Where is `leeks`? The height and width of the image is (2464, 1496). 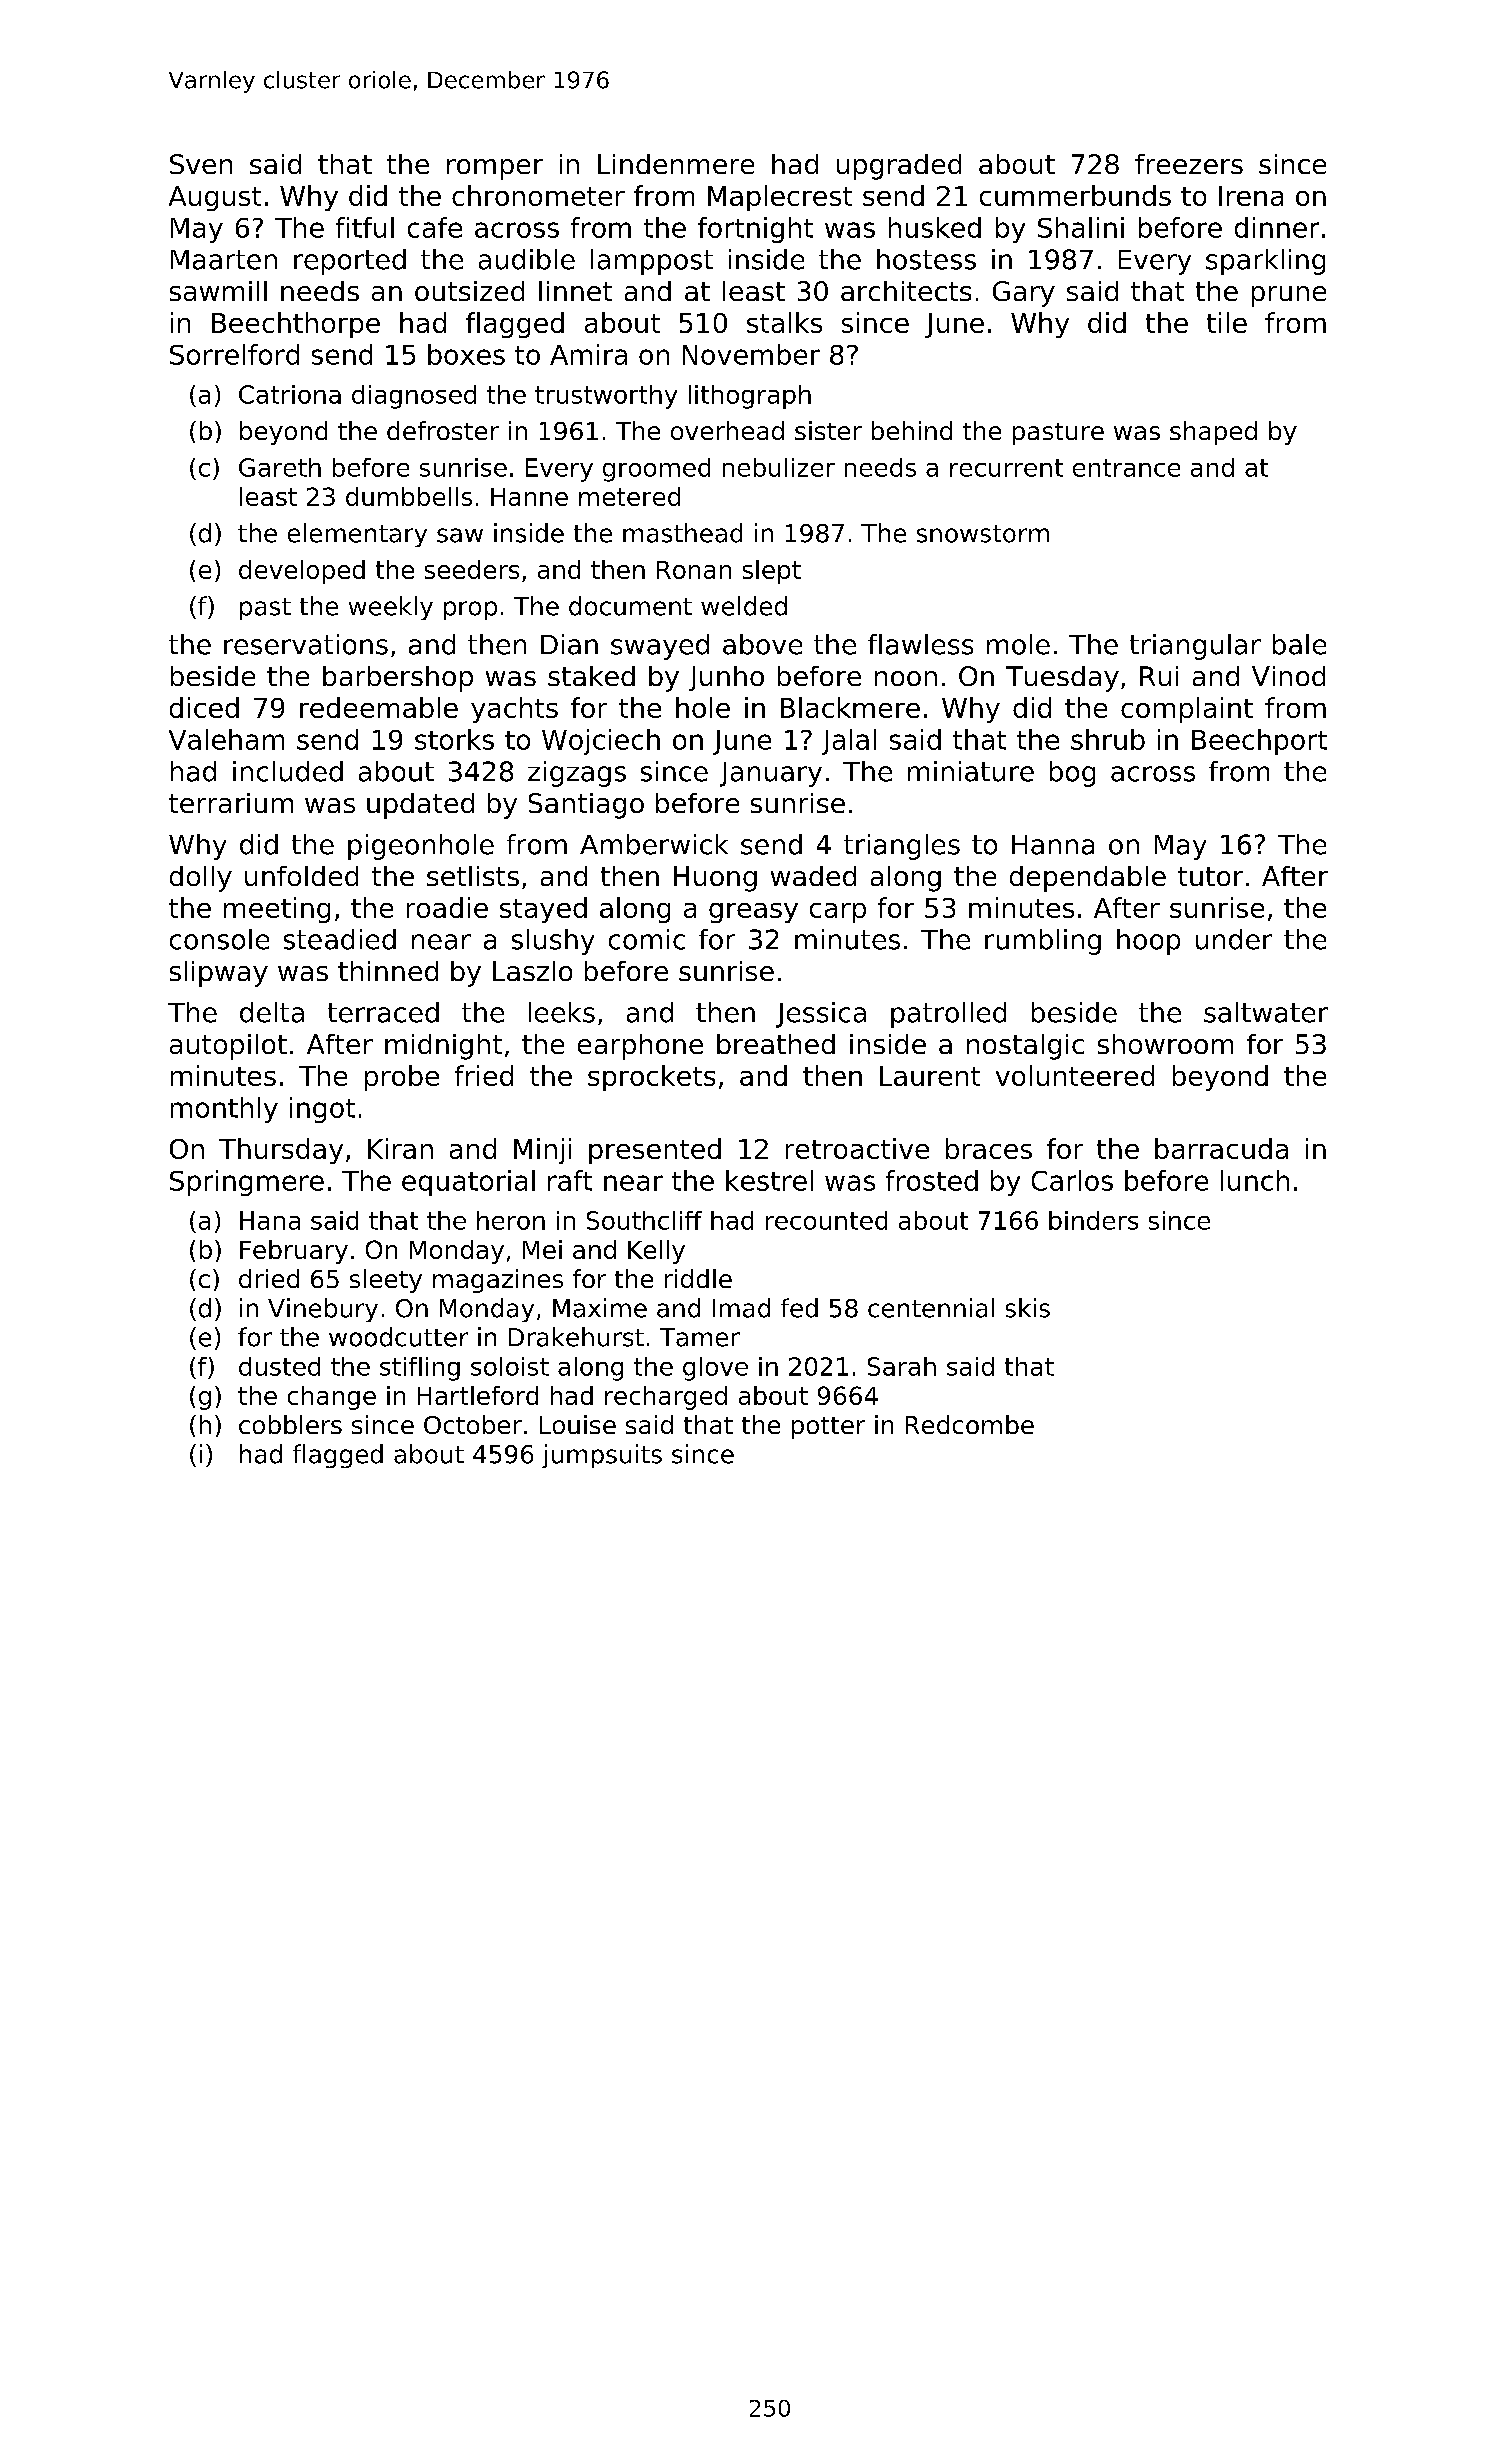
leeks is located at coordinates (562, 1012).
